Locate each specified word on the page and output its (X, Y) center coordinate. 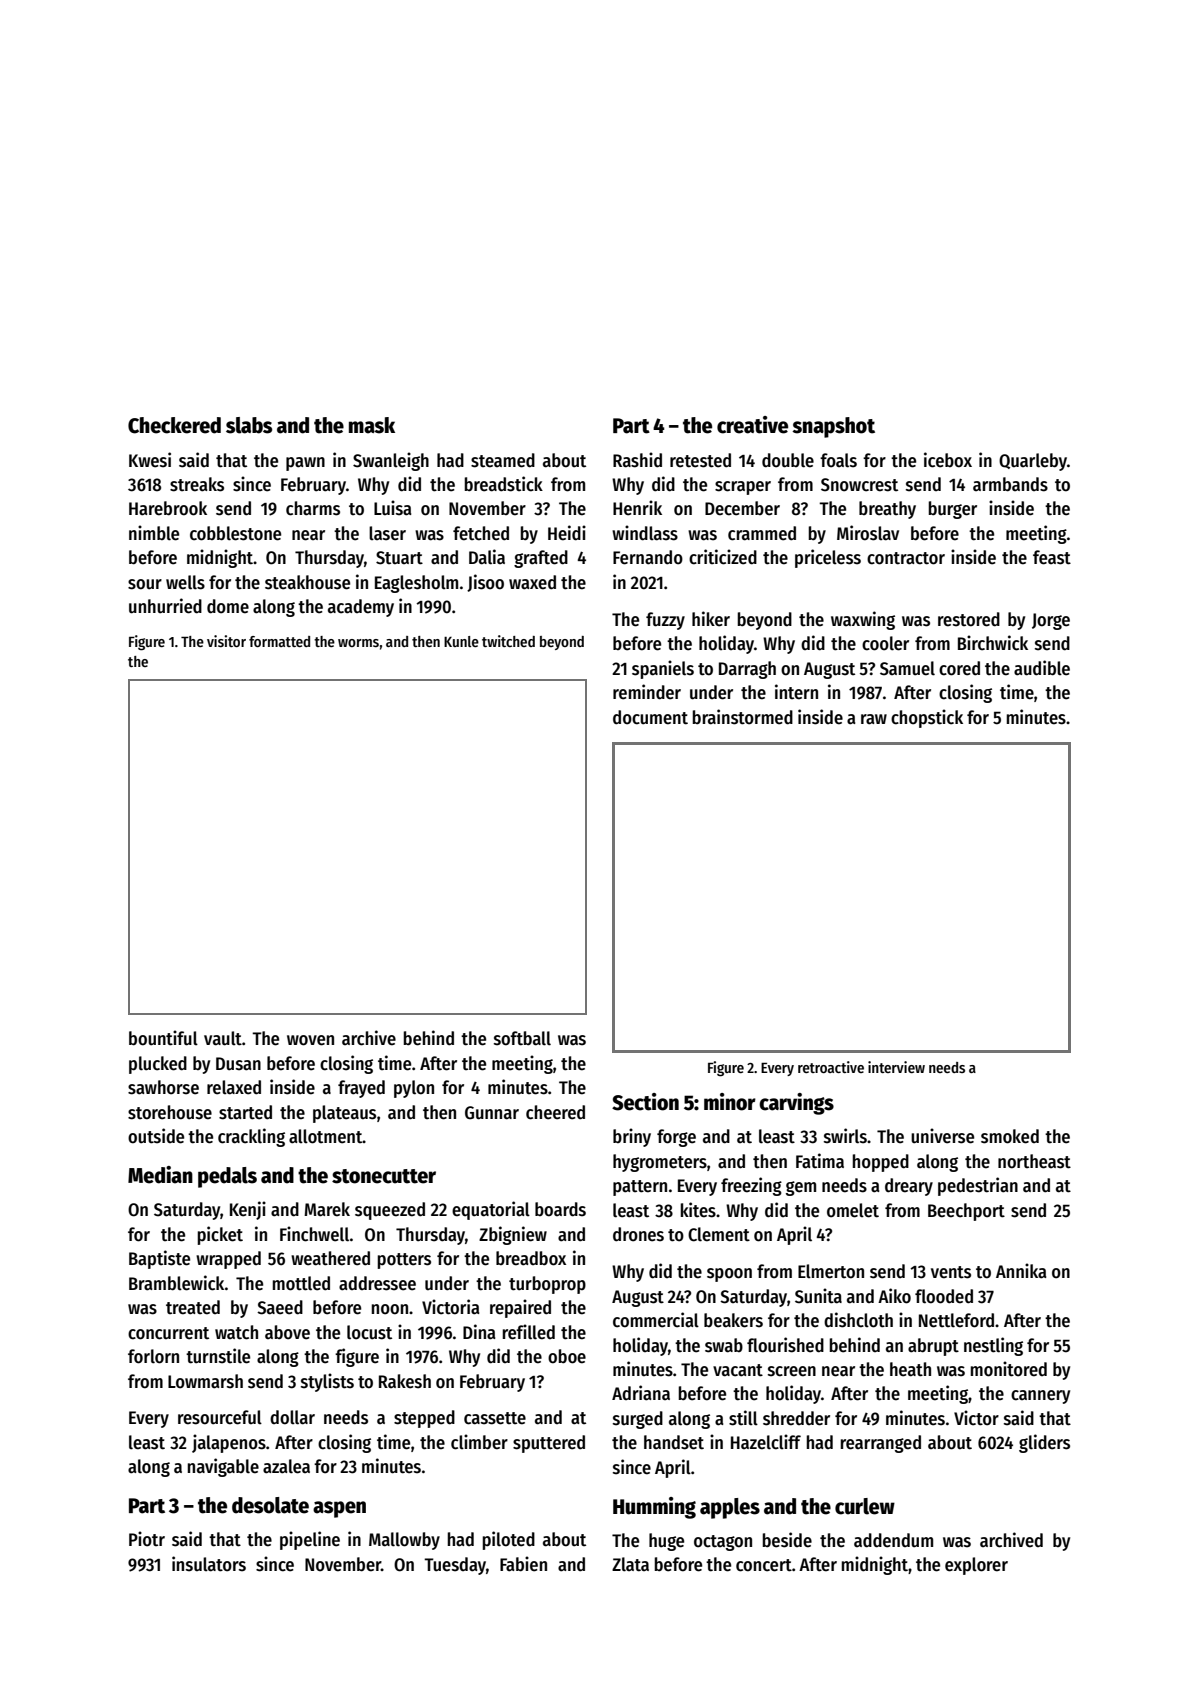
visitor (226, 641)
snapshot (833, 427)
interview (896, 1067)
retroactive (831, 1067)
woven (310, 1040)
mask (372, 425)
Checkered (174, 425)
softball (522, 1038)
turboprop (547, 1285)
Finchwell (314, 1234)
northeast (1034, 1161)
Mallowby (404, 1541)
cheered (555, 1112)
